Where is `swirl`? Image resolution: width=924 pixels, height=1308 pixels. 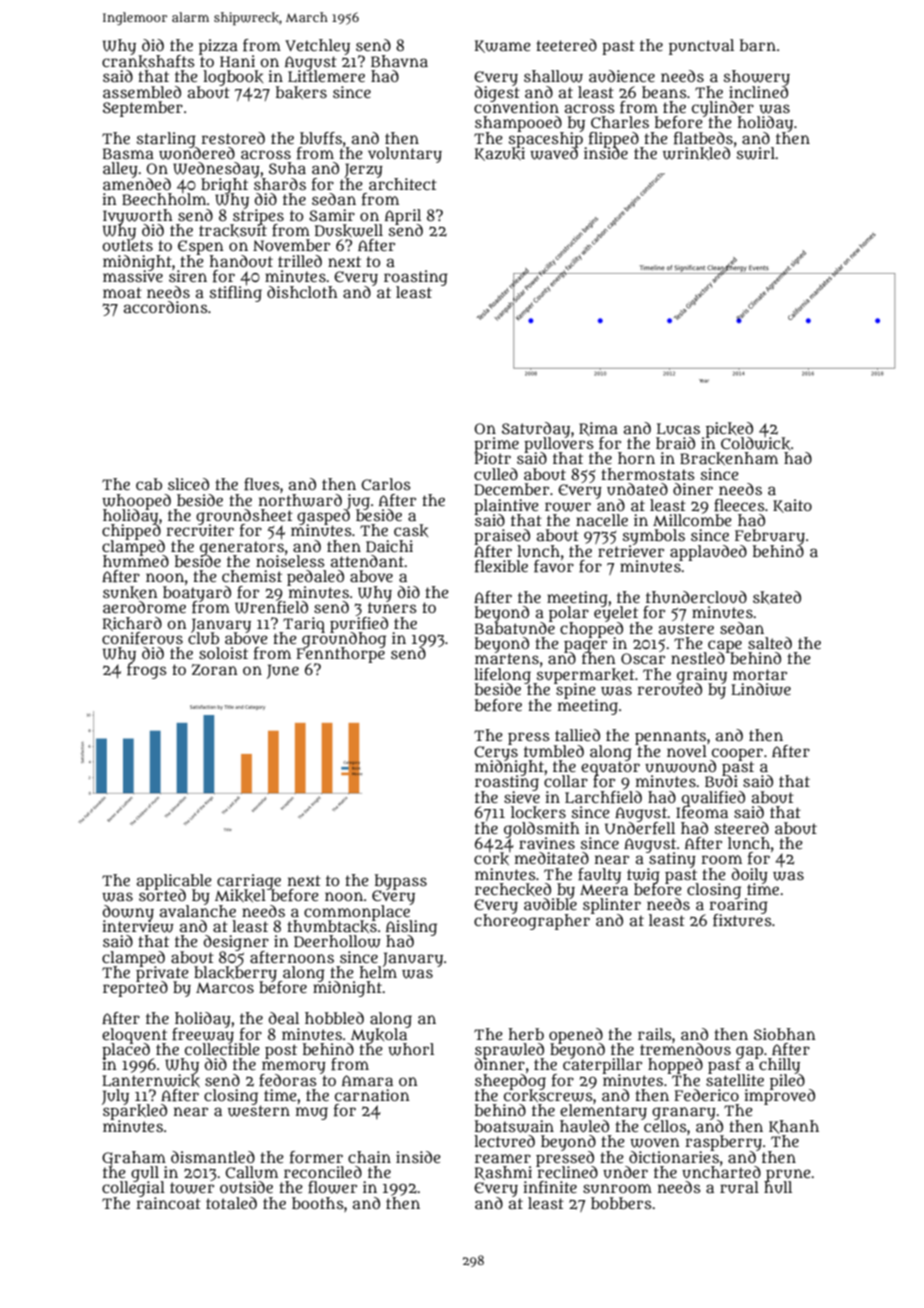 swirl is located at coordinates (756, 153).
